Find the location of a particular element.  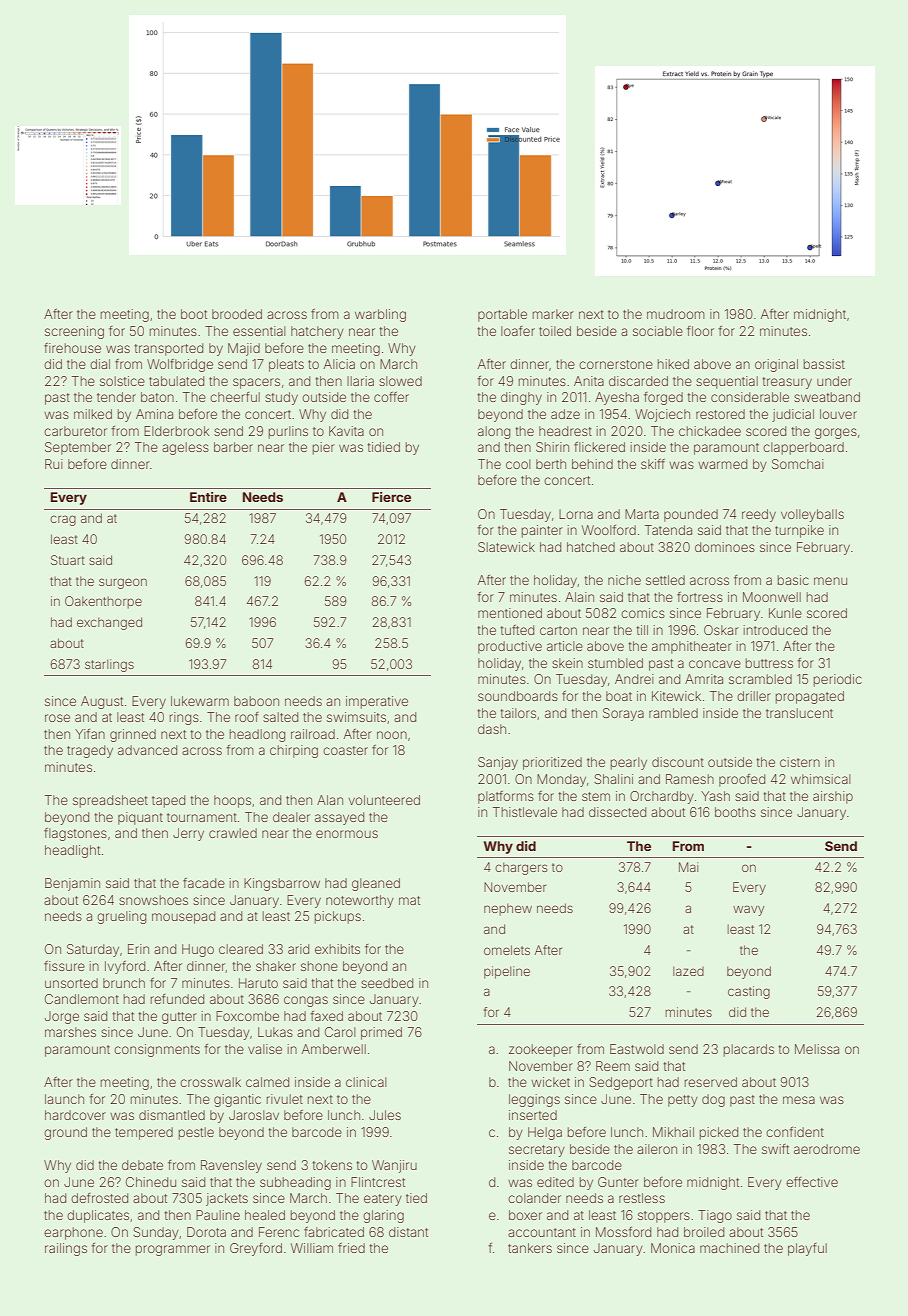

warbling is located at coordinates (380, 315).
